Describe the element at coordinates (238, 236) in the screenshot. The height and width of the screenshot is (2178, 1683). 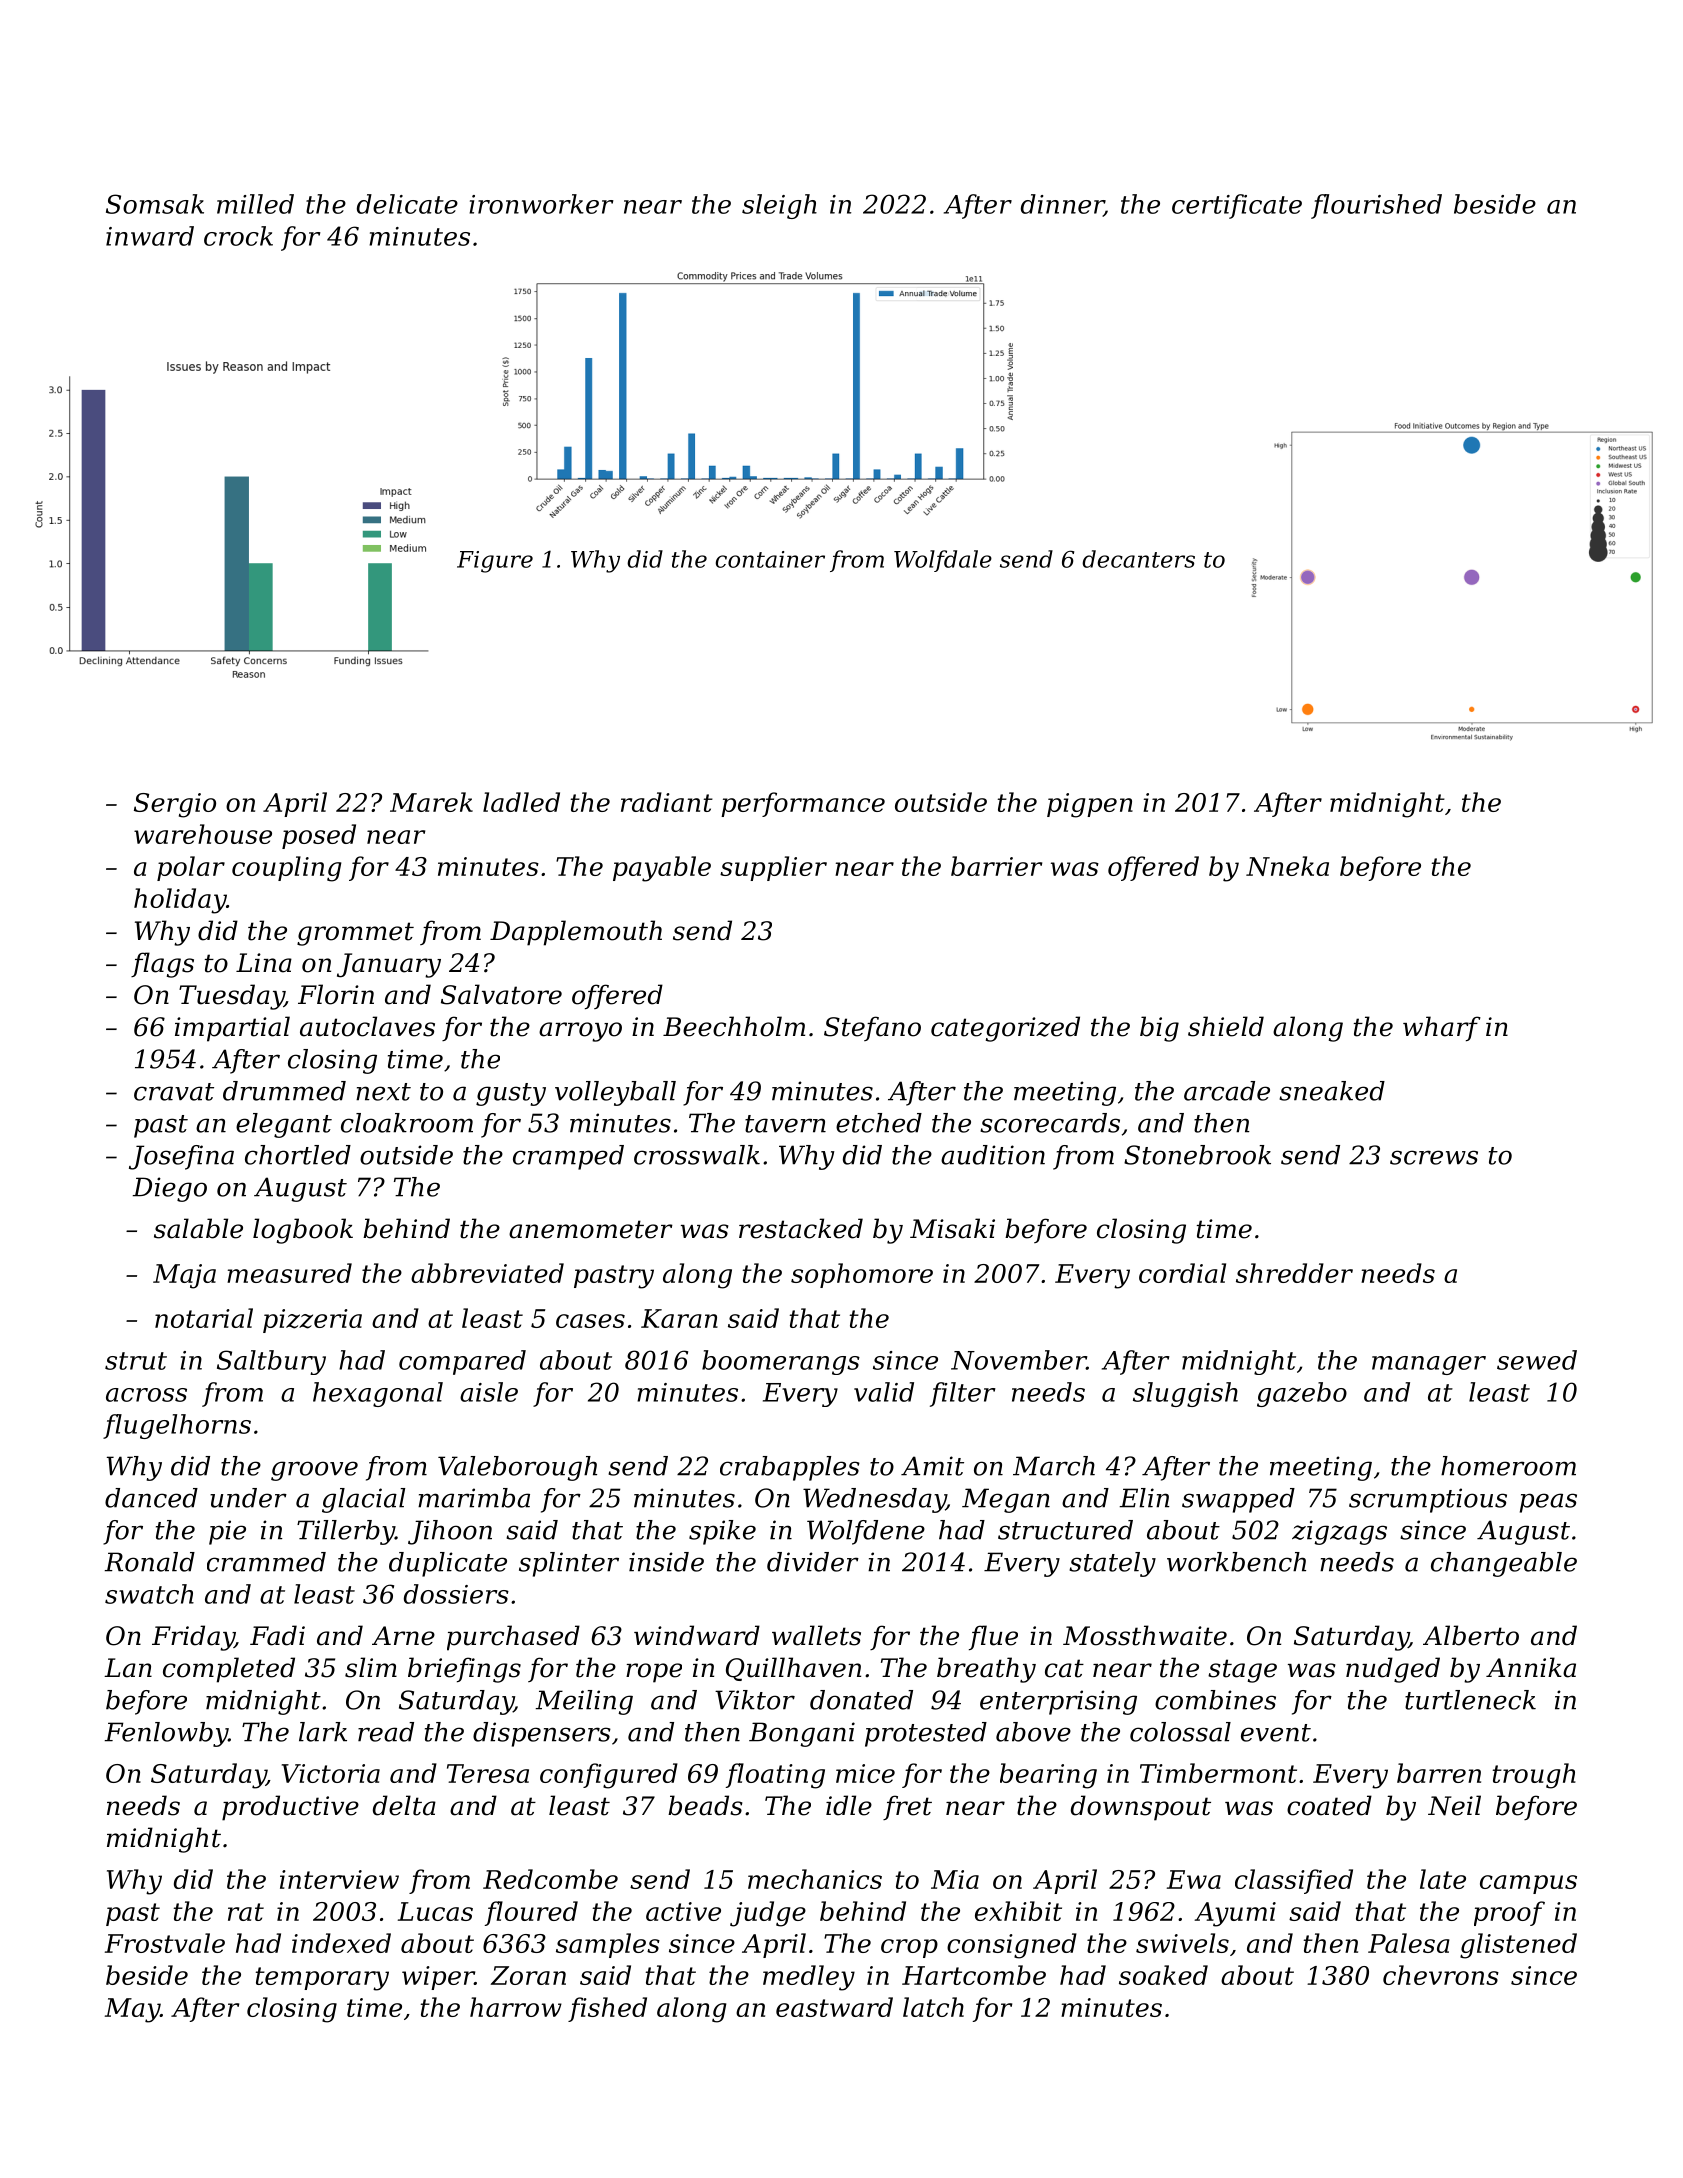
I see `crock` at that location.
